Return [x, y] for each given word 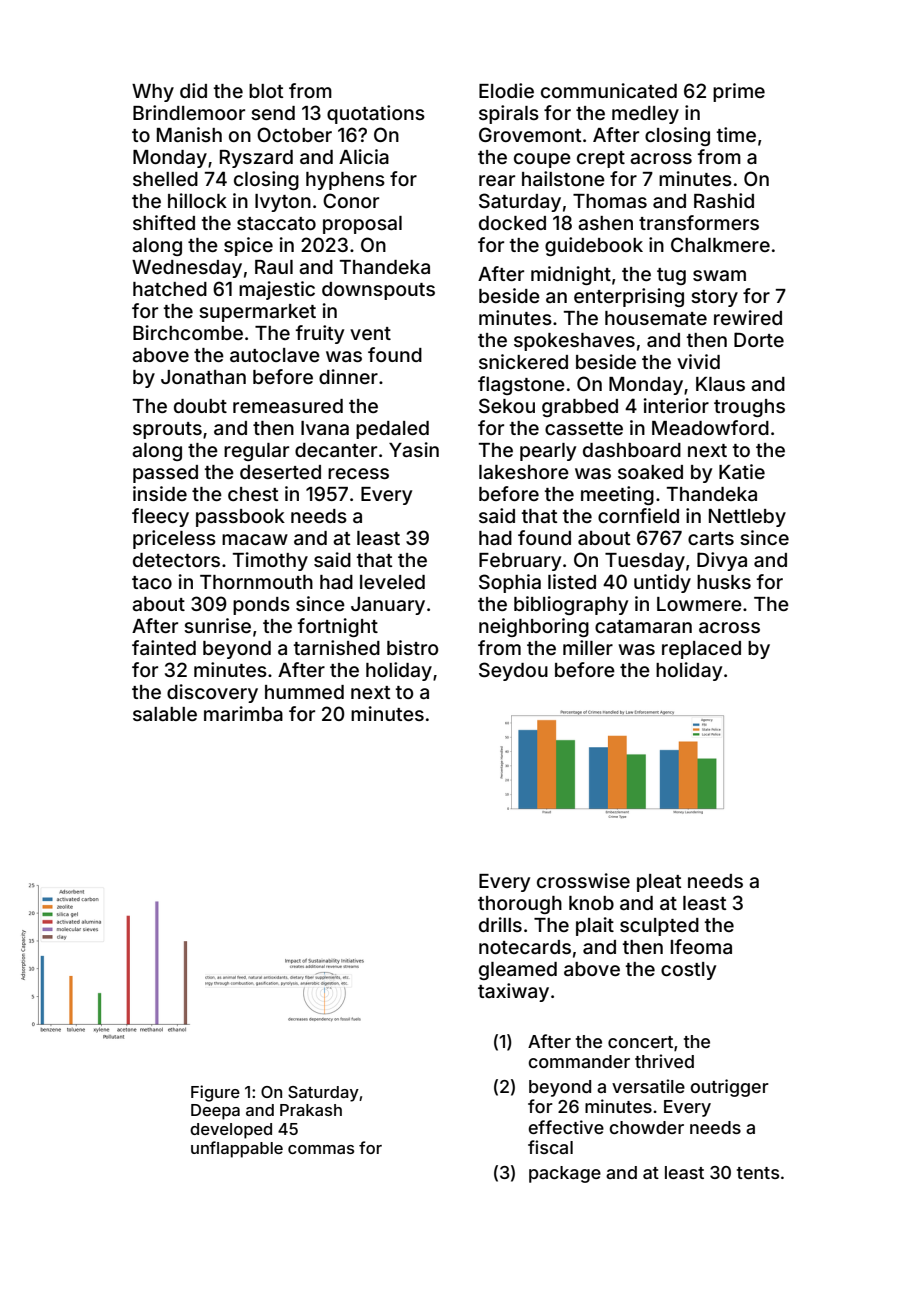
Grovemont [530, 134]
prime [739, 92]
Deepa [215, 1112]
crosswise [583, 880]
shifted [164, 222]
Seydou [513, 671]
